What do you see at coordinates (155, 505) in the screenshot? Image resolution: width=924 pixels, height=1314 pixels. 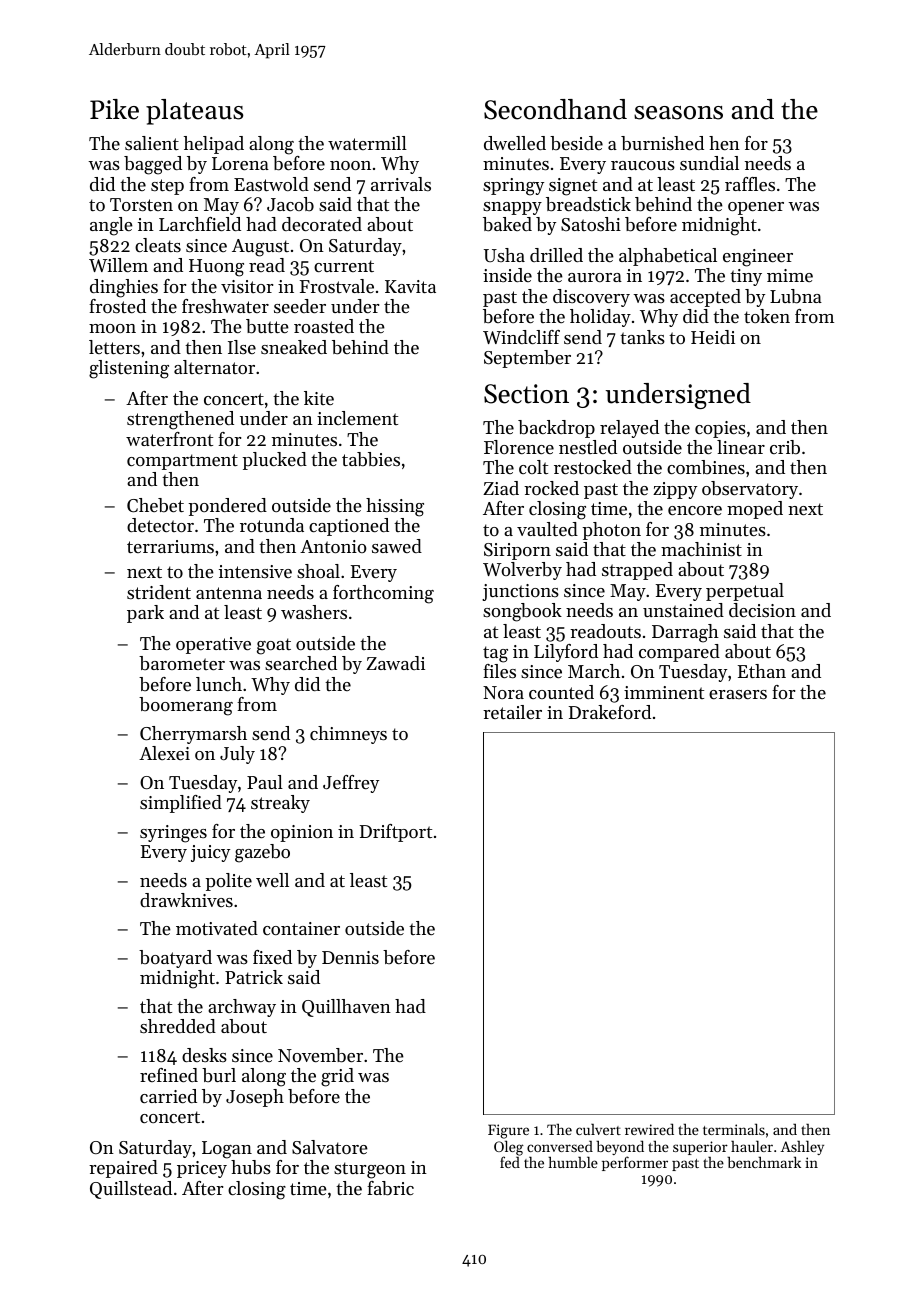 I see `Chebet` at bounding box center [155, 505].
